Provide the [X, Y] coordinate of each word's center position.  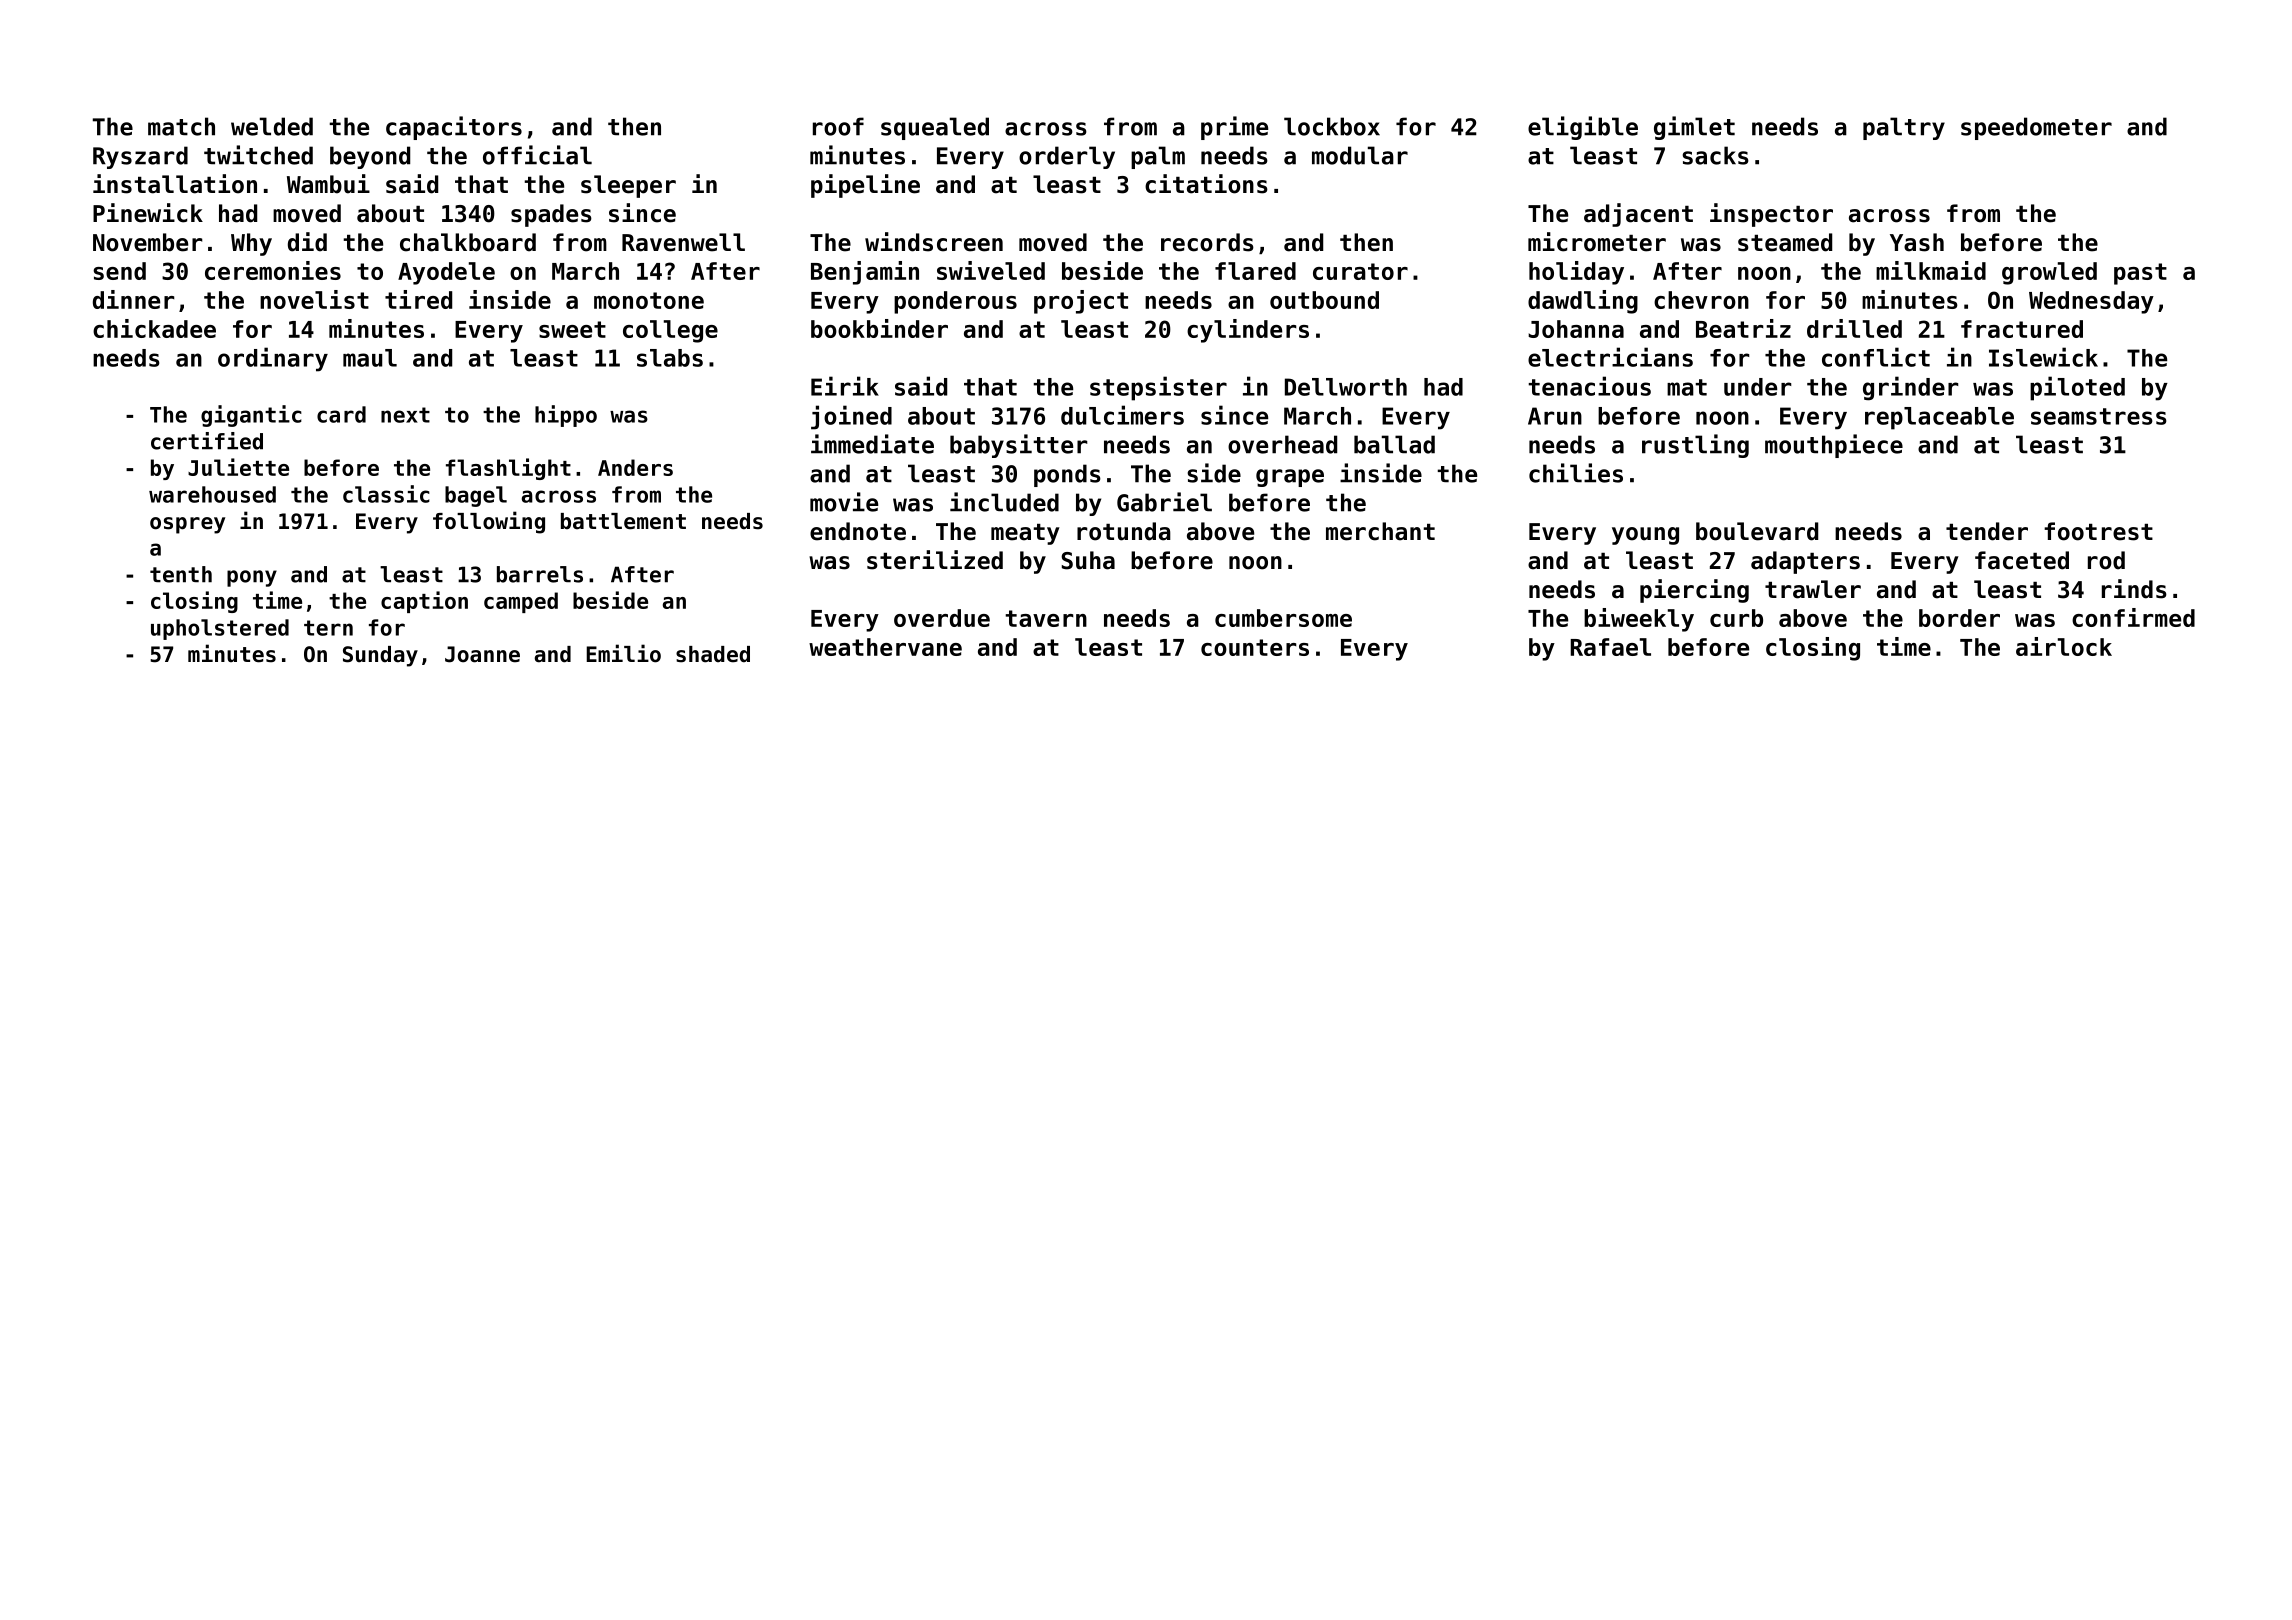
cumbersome [1283, 618]
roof [838, 126]
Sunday [380, 656]
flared [1255, 271]
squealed [935, 128]
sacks [1715, 155]
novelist [314, 299]
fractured [2022, 329]
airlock [2064, 646]
